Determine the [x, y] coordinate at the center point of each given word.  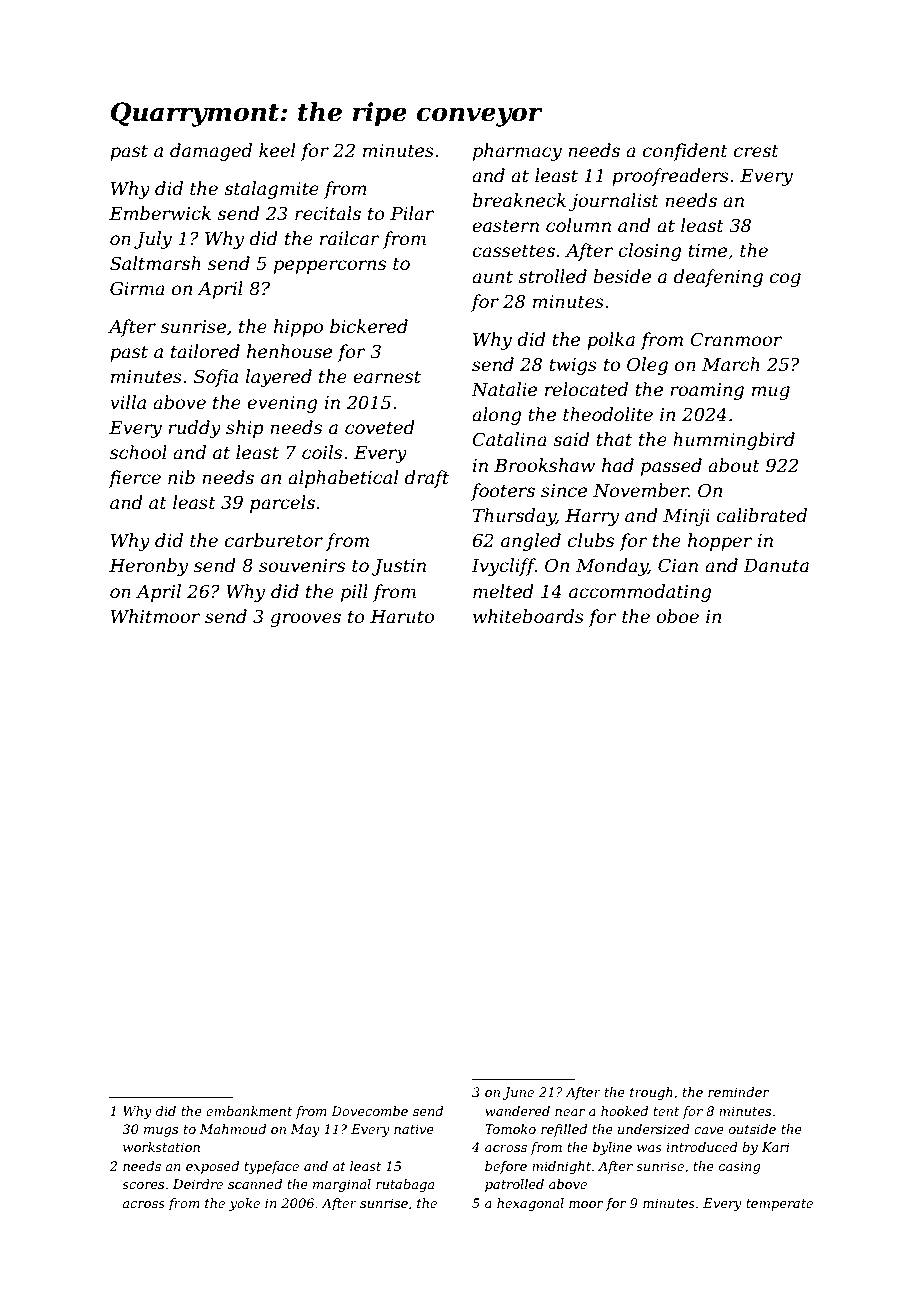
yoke [244, 1204]
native [414, 1129]
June [518, 1093]
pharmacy [517, 152]
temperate [779, 1205]
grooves [305, 620]
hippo [298, 328]
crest [756, 151]
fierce [134, 479]
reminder [738, 1092]
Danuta [776, 565]
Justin [399, 567]
